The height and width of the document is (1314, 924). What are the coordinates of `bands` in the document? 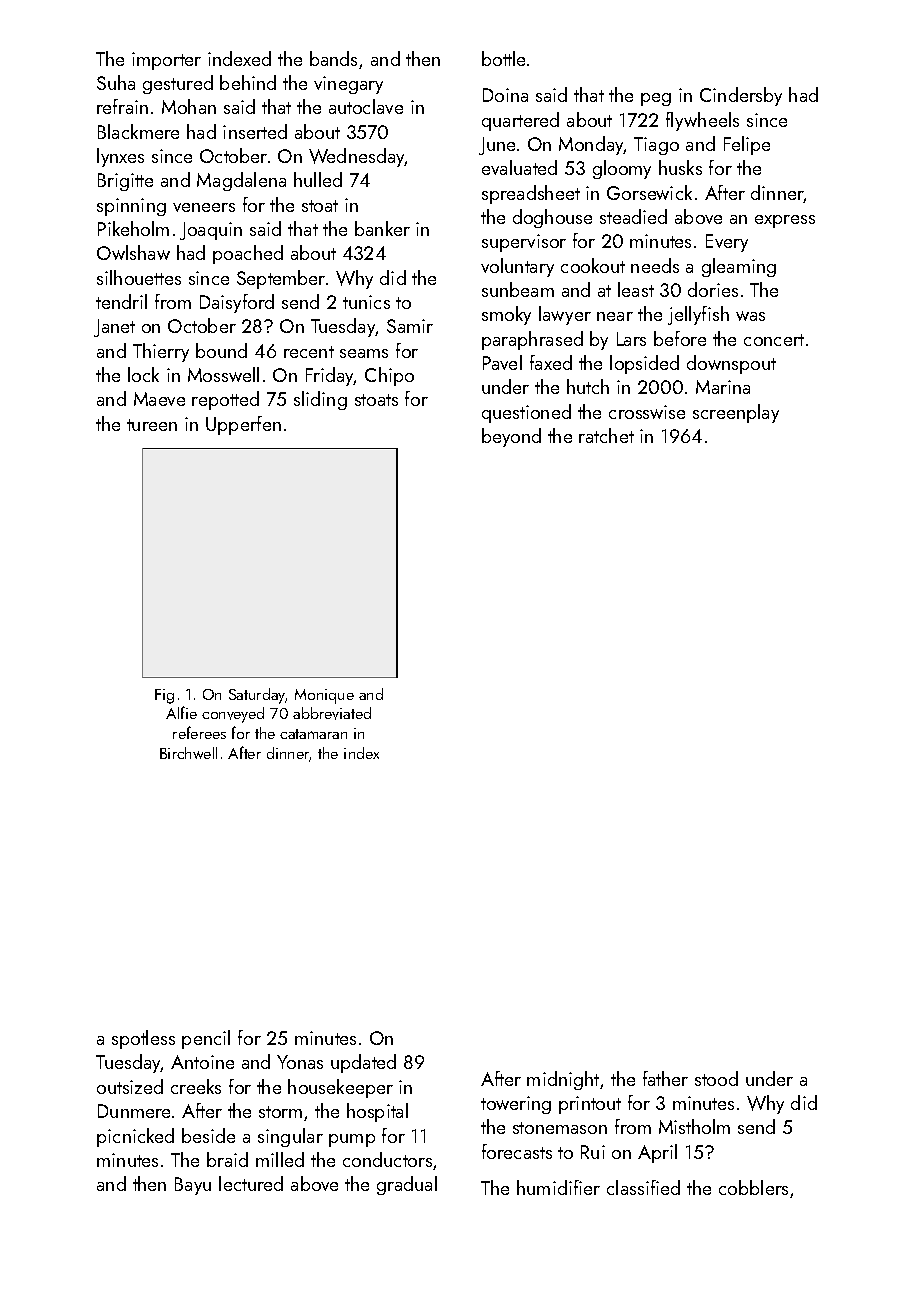 It's located at (333, 58).
